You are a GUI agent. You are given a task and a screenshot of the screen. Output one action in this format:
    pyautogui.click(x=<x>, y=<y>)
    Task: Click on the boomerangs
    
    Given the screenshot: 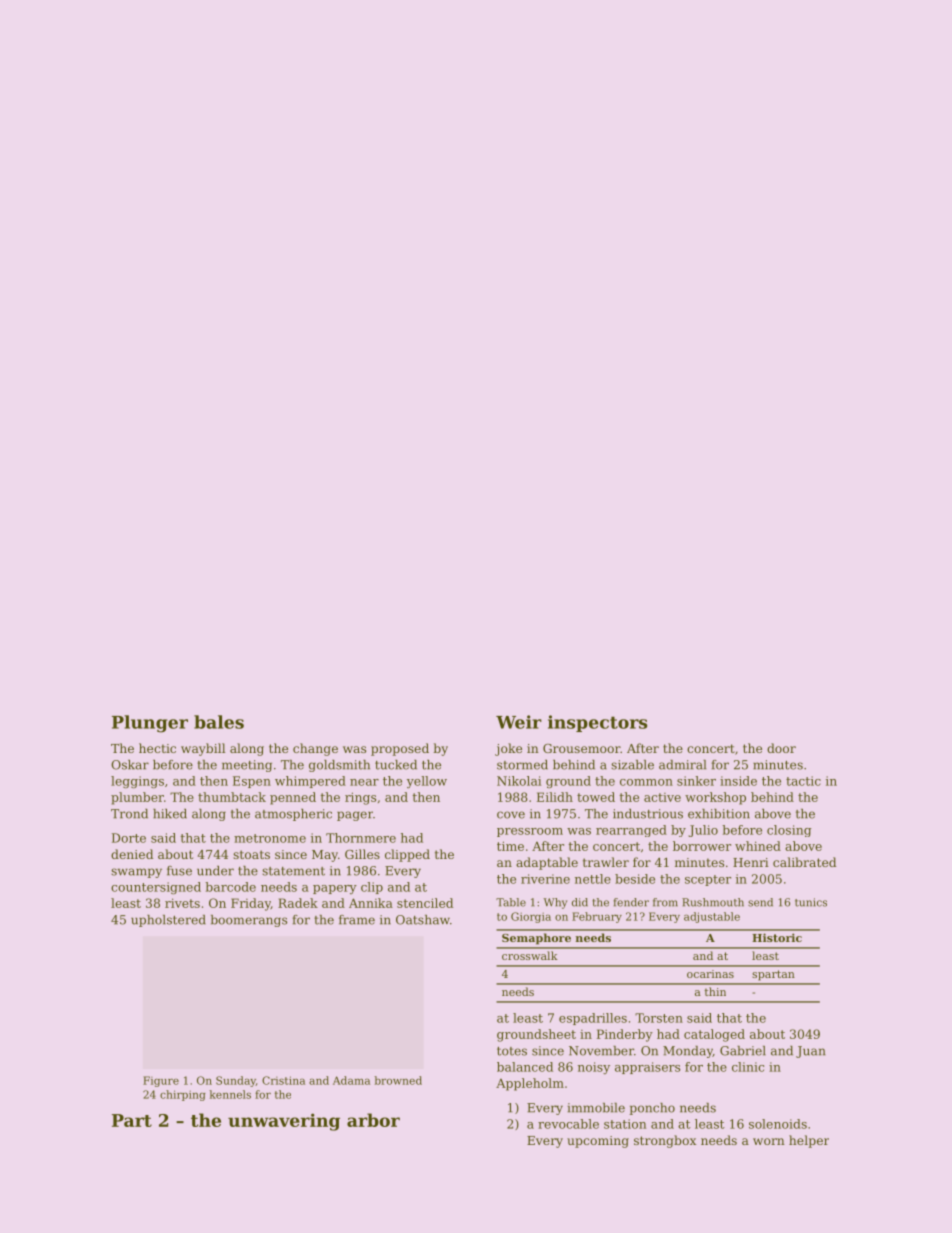 What is the action you would take?
    pyautogui.click(x=249, y=921)
